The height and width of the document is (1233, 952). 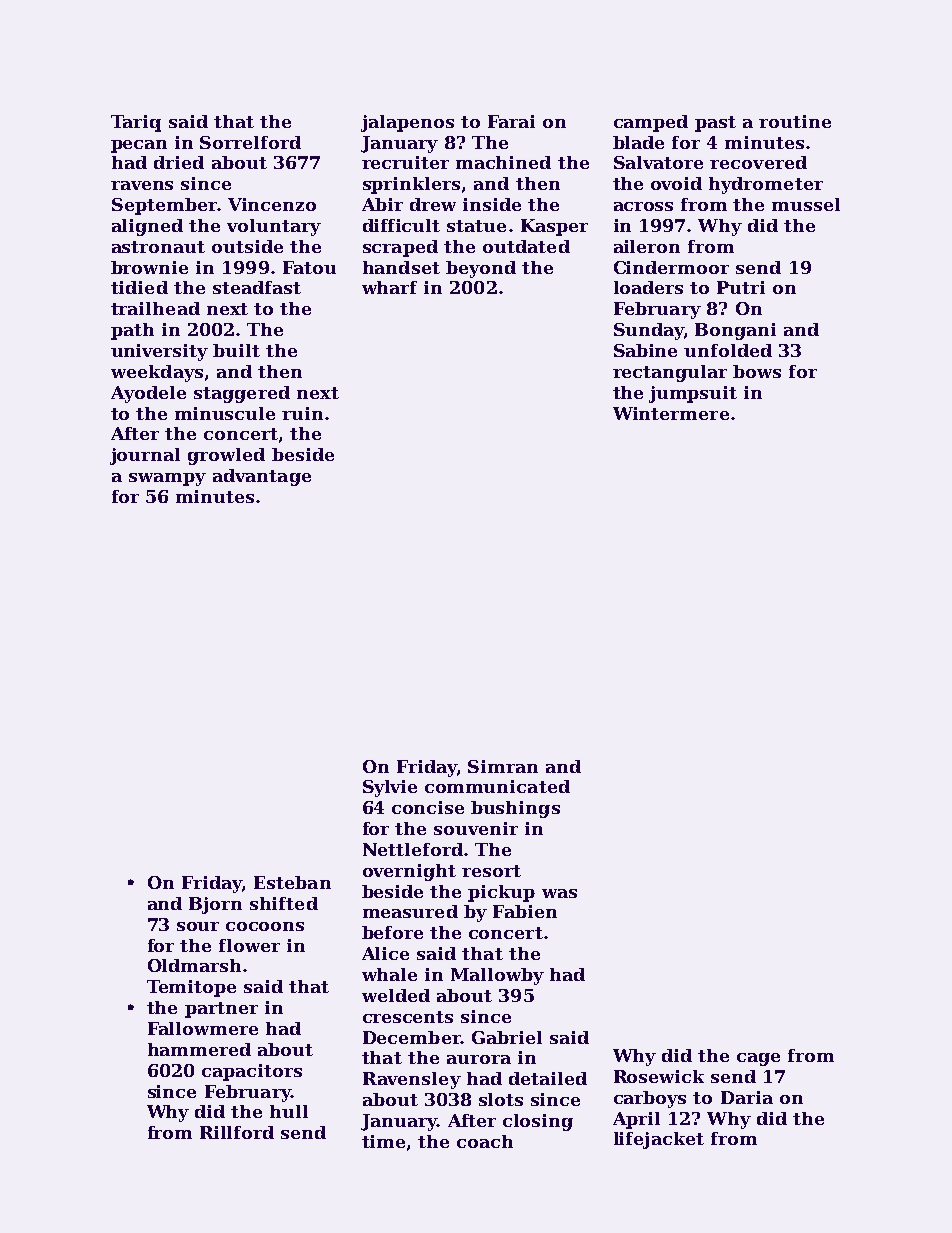 I want to click on wharf, so click(x=389, y=287).
